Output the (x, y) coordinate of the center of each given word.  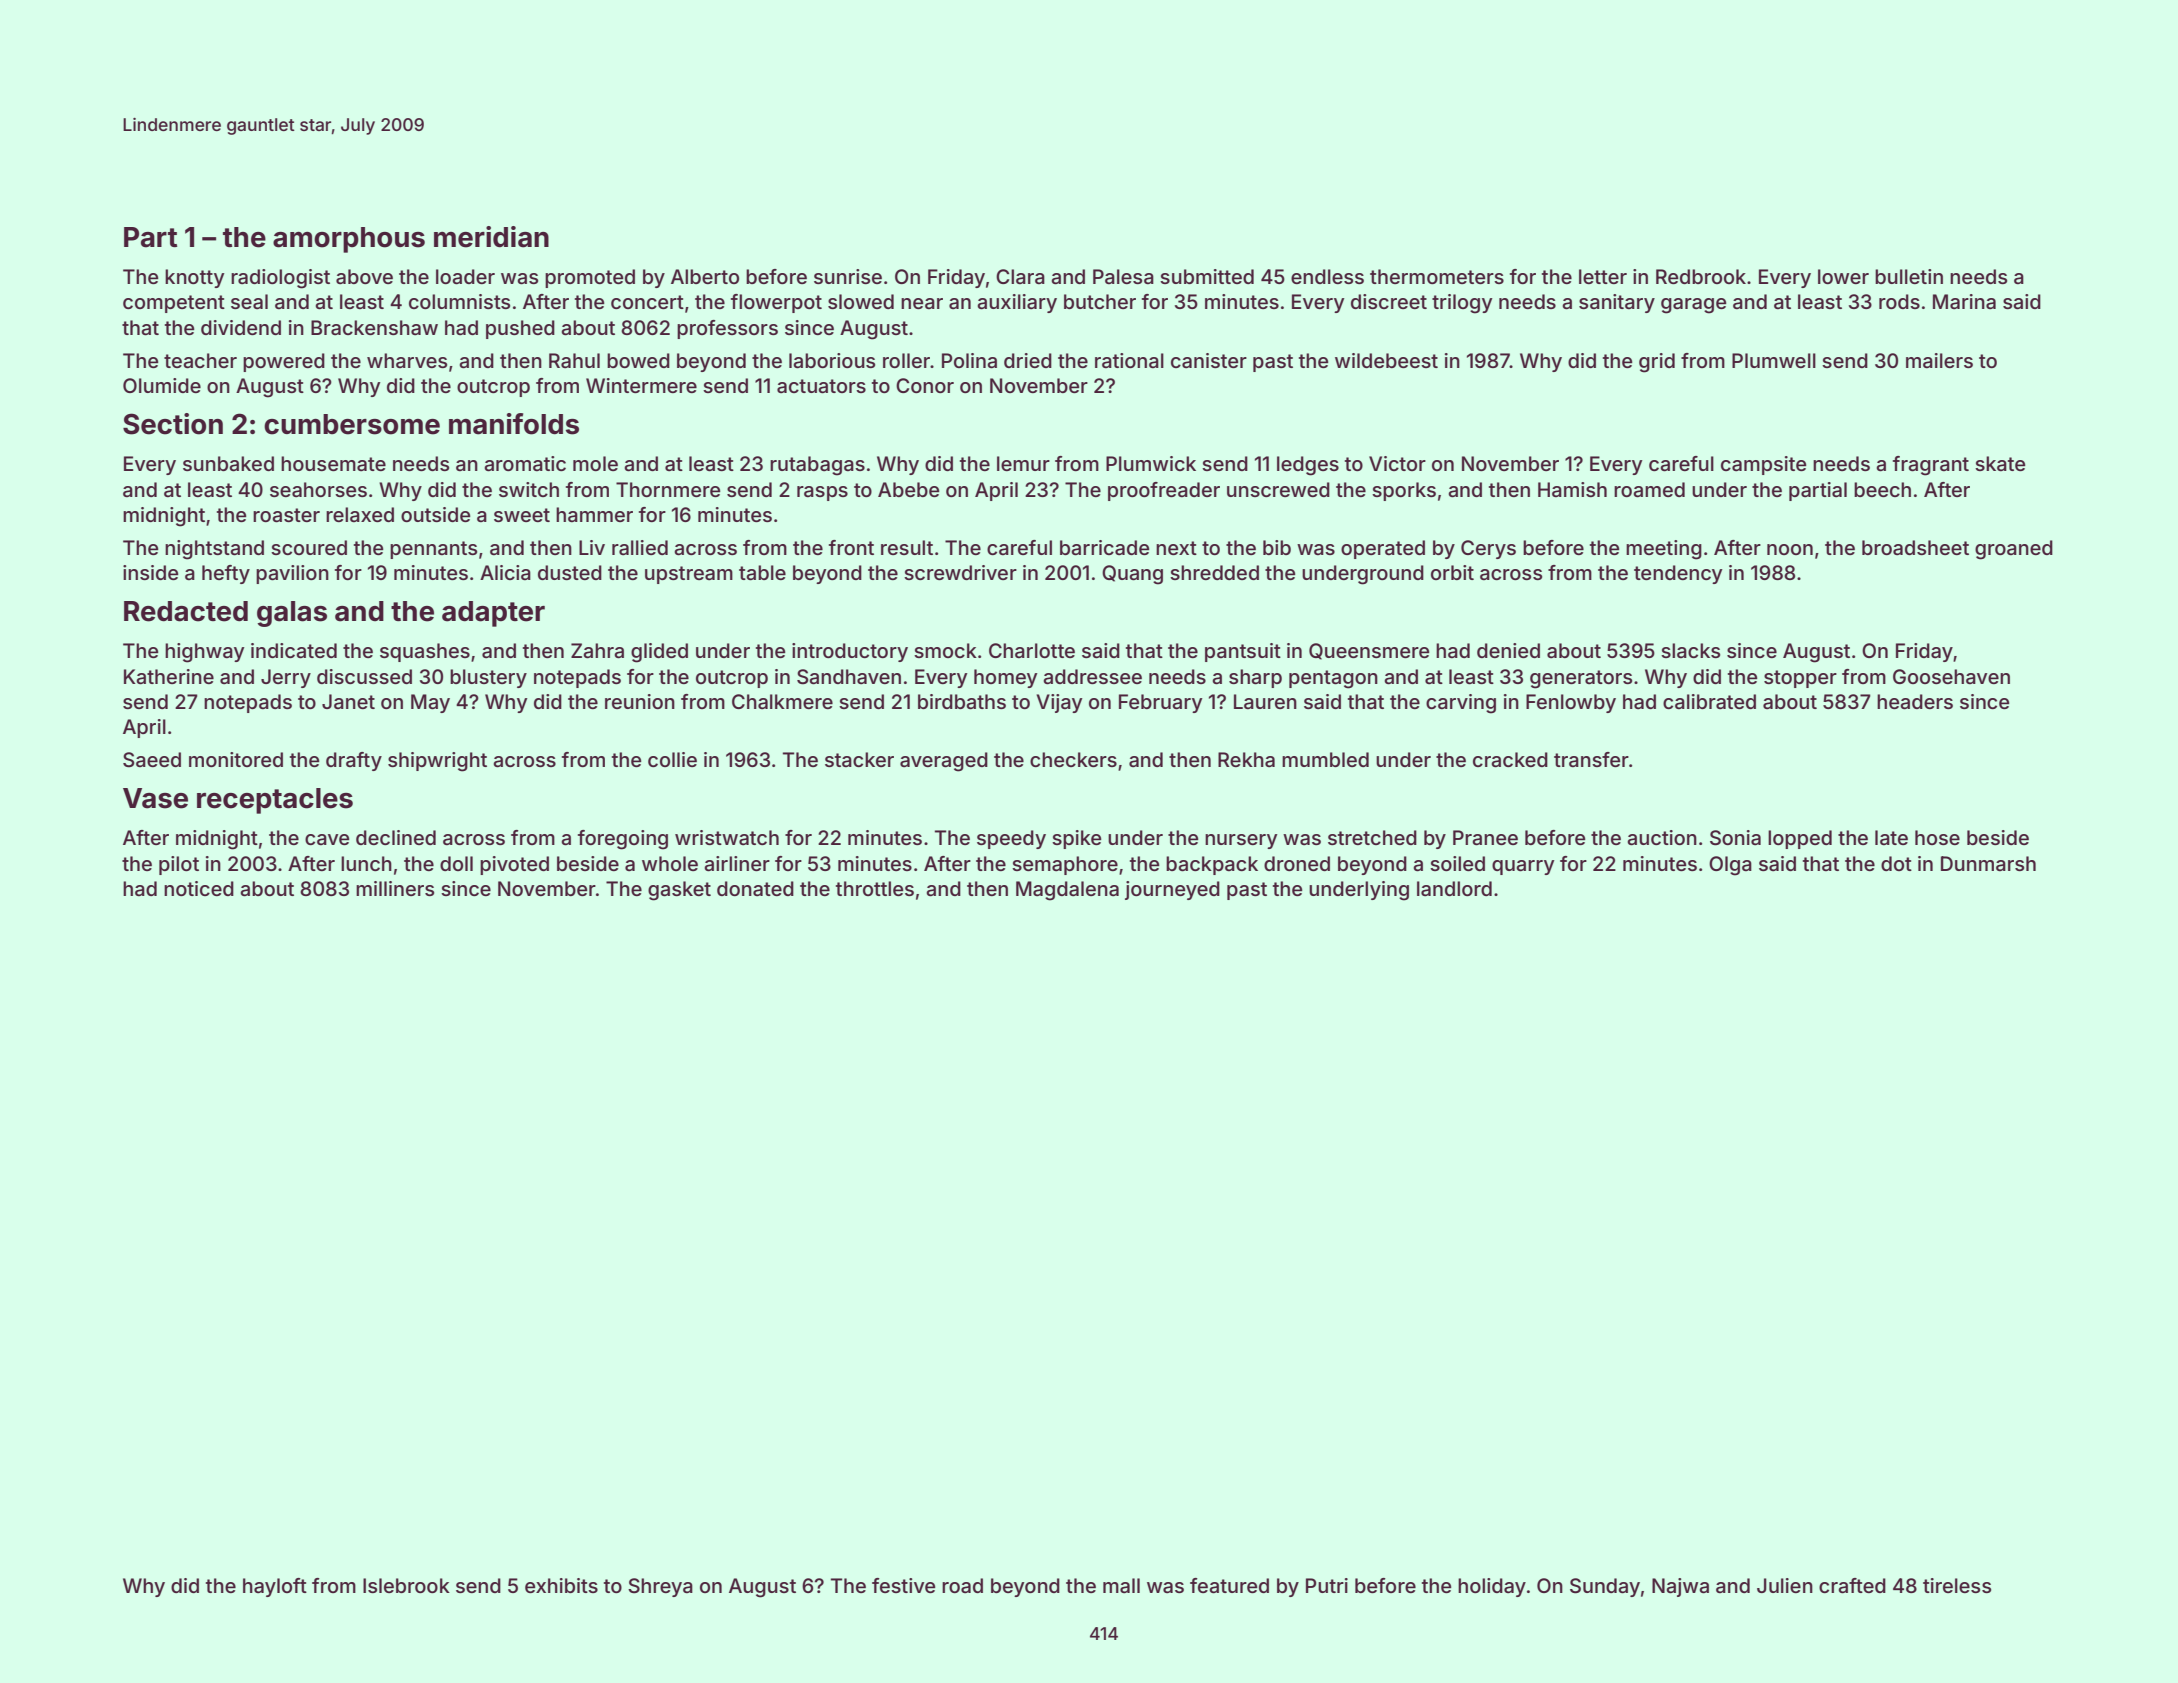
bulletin (1909, 276)
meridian (491, 237)
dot (1896, 863)
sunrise (848, 276)
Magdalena (1067, 891)
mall (1121, 1585)
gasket (679, 891)
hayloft (275, 1587)
